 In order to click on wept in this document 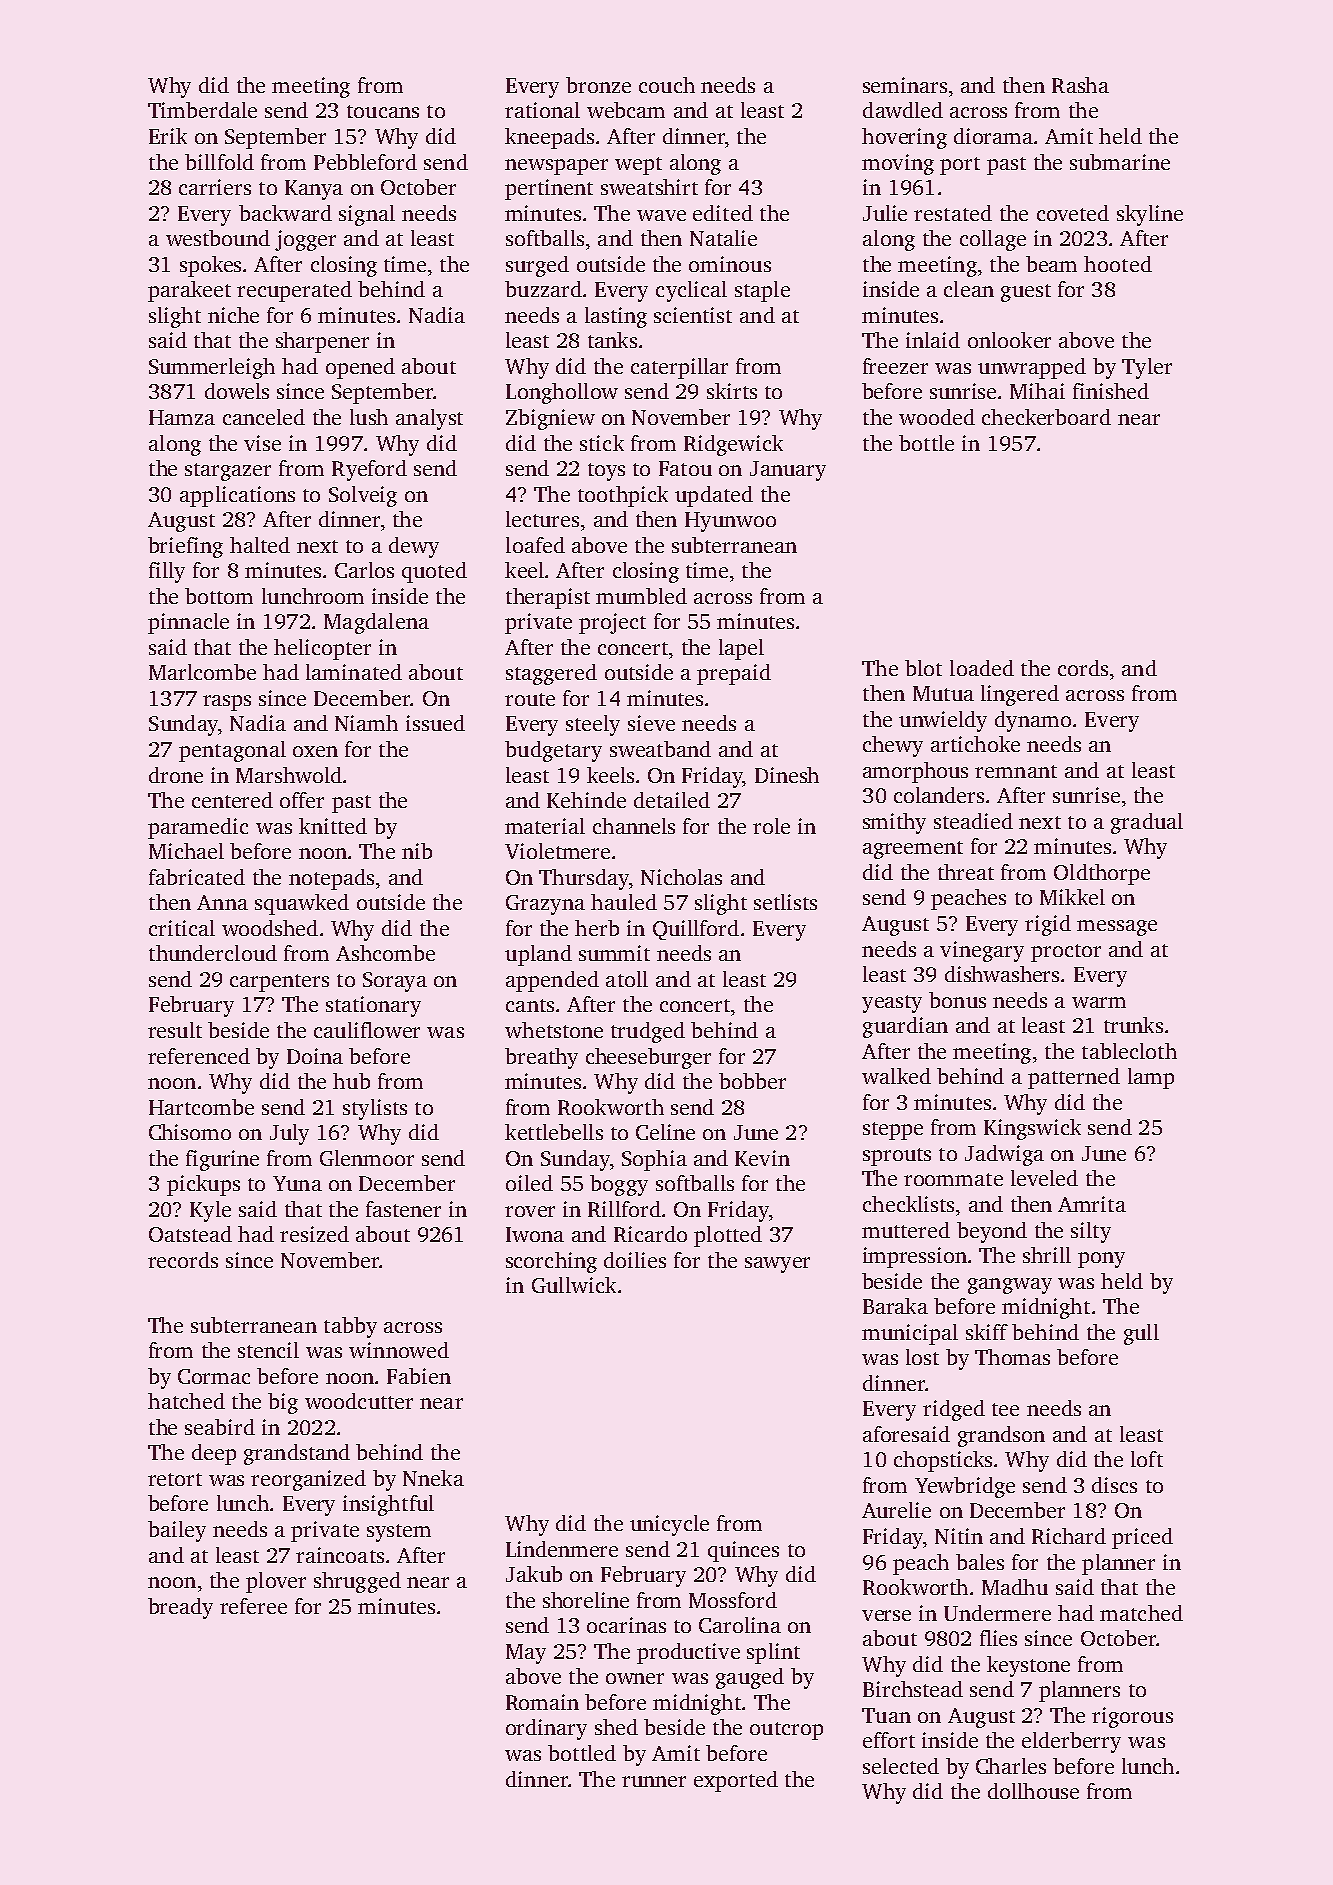, I will do `click(638, 166)`.
